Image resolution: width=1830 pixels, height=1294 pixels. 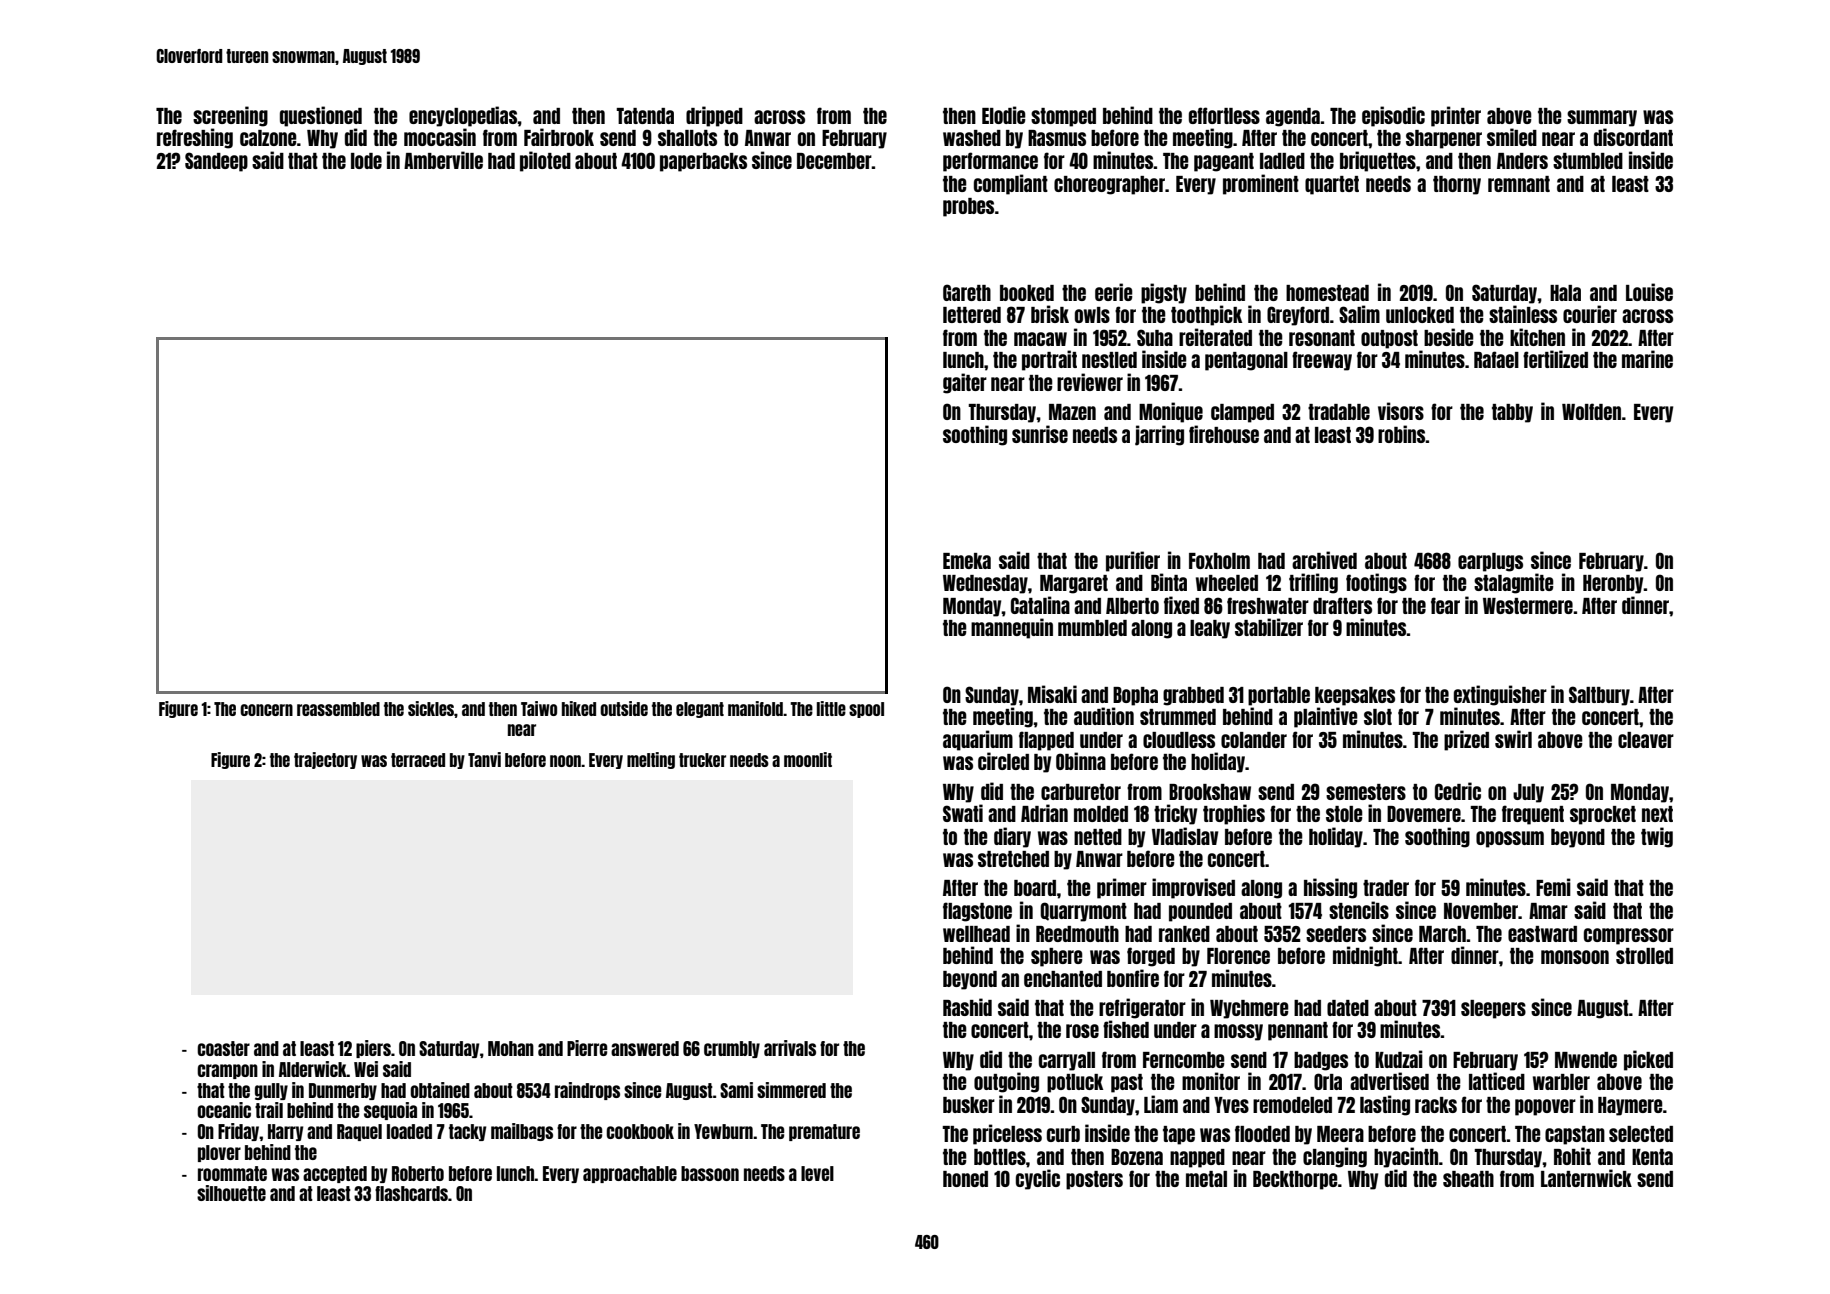 I want to click on concern, so click(x=266, y=710).
